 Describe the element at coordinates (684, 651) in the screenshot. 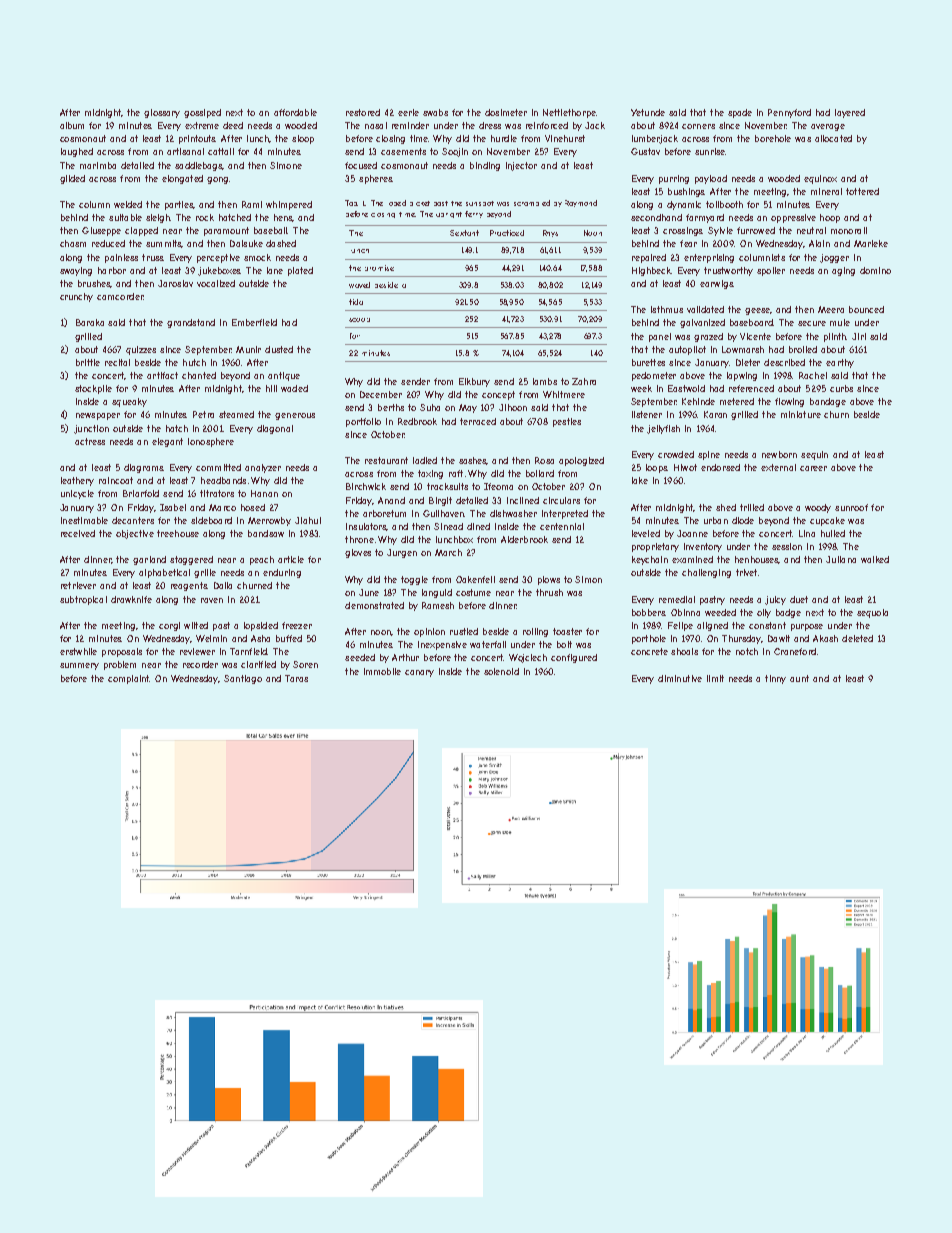

I see `shoals` at that location.
